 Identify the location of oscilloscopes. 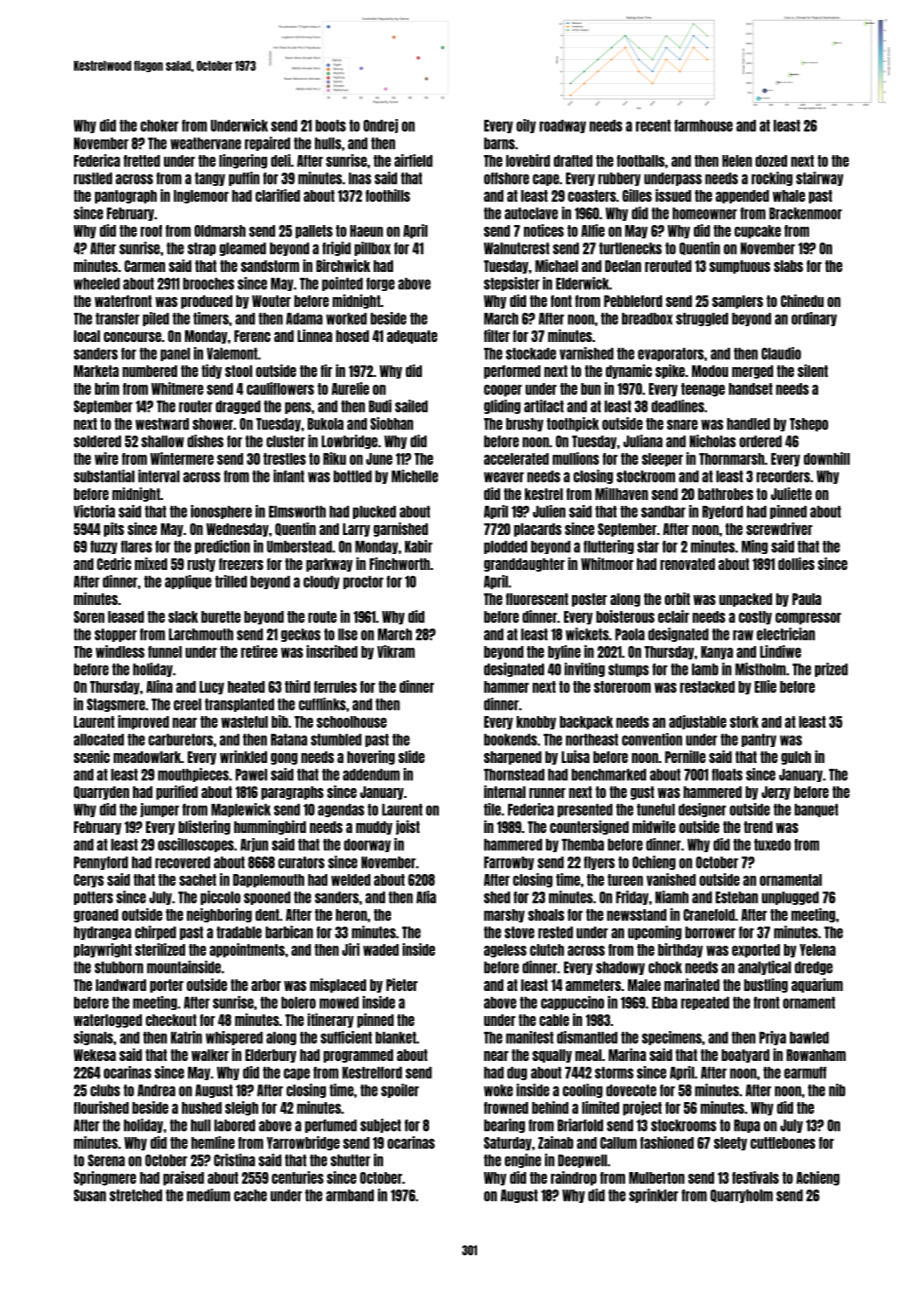
(196, 845).
